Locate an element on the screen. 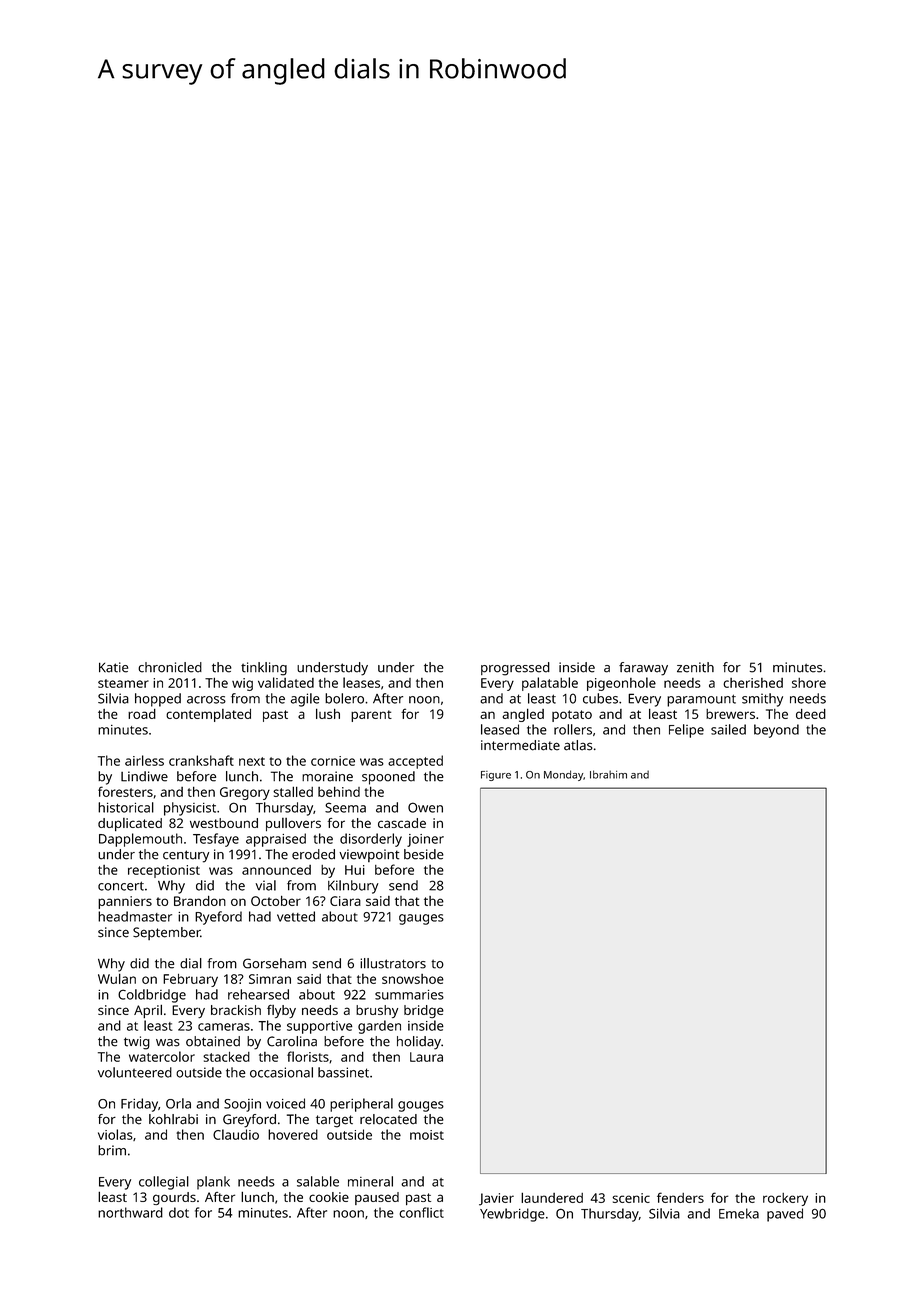 This screenshot has height=1308, width=924. chronicled is located at coordinates (170, 667).
